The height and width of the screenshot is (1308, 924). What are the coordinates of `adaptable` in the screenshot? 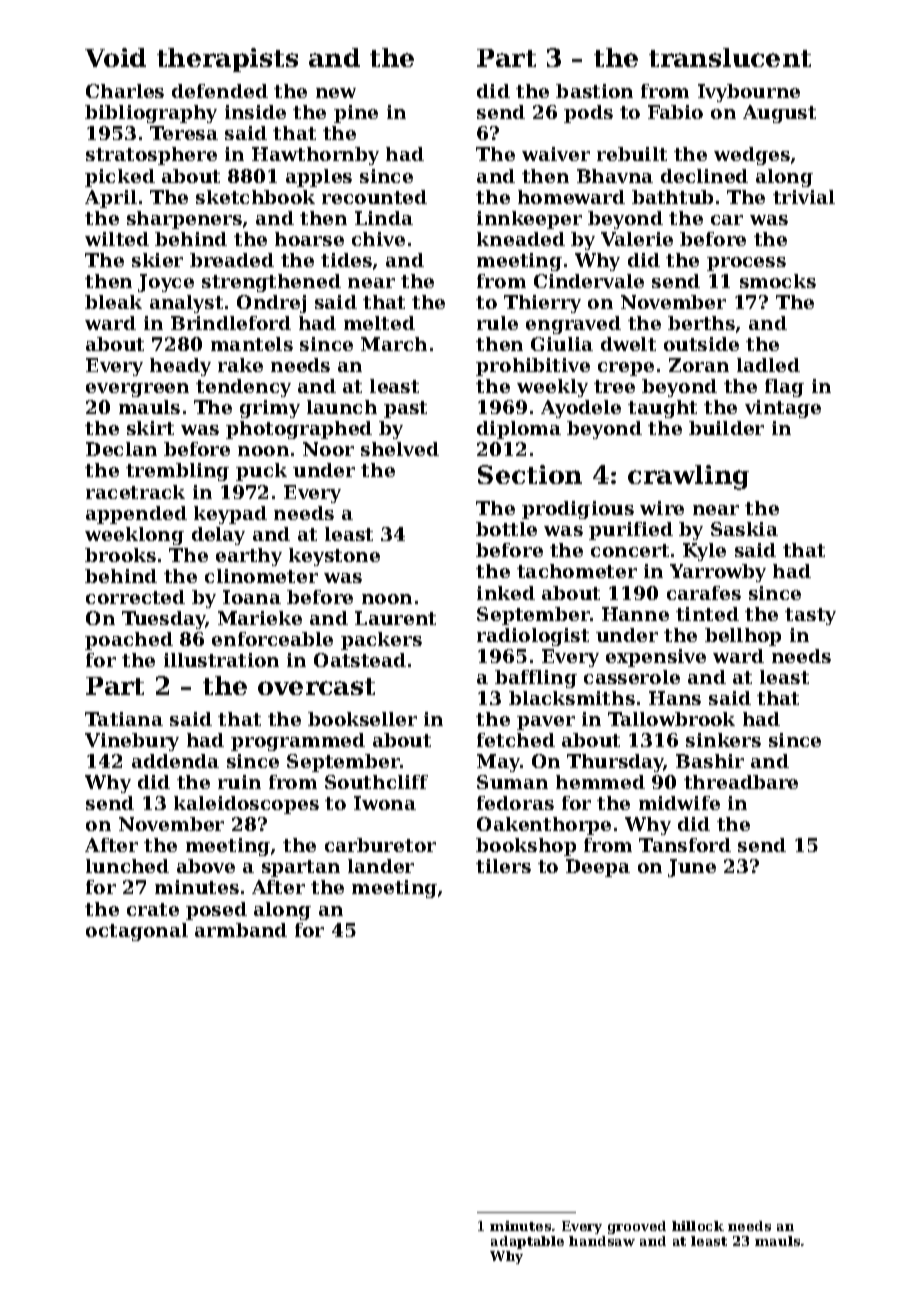 It's located at (527, 1242).
